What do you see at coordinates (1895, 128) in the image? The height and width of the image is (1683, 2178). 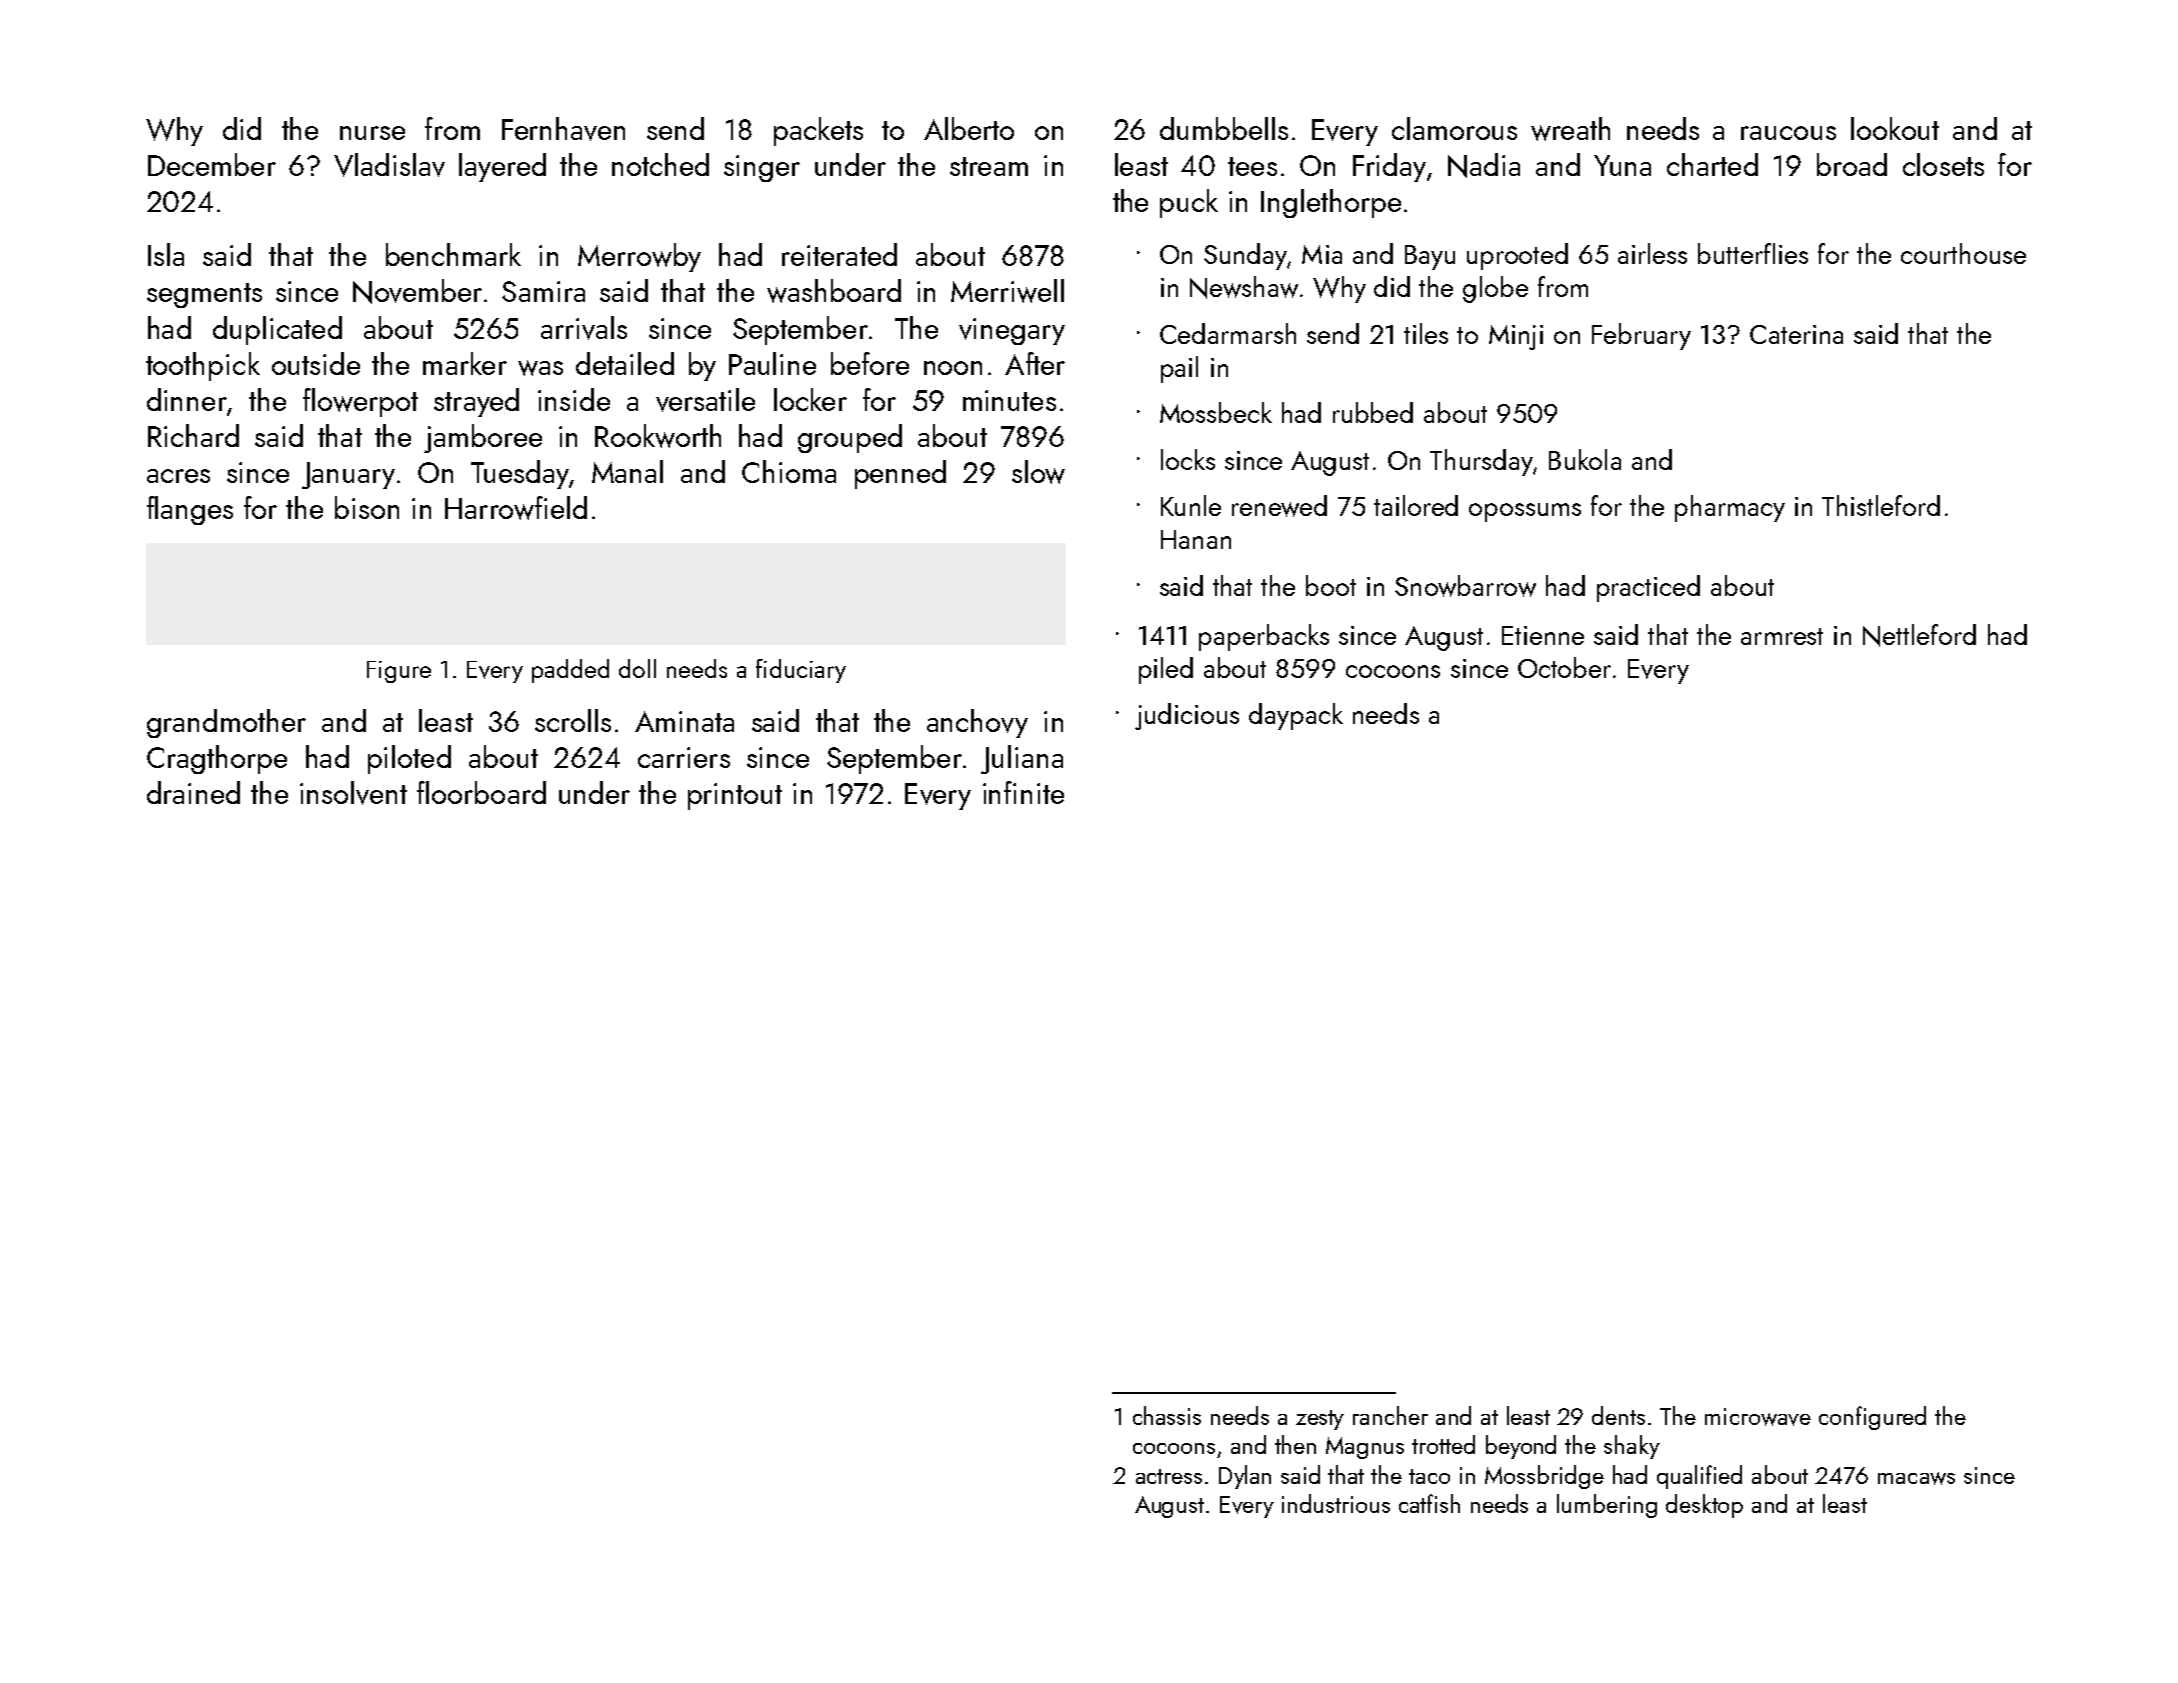 I see `lookout` at bounding box center [1895, 128].
